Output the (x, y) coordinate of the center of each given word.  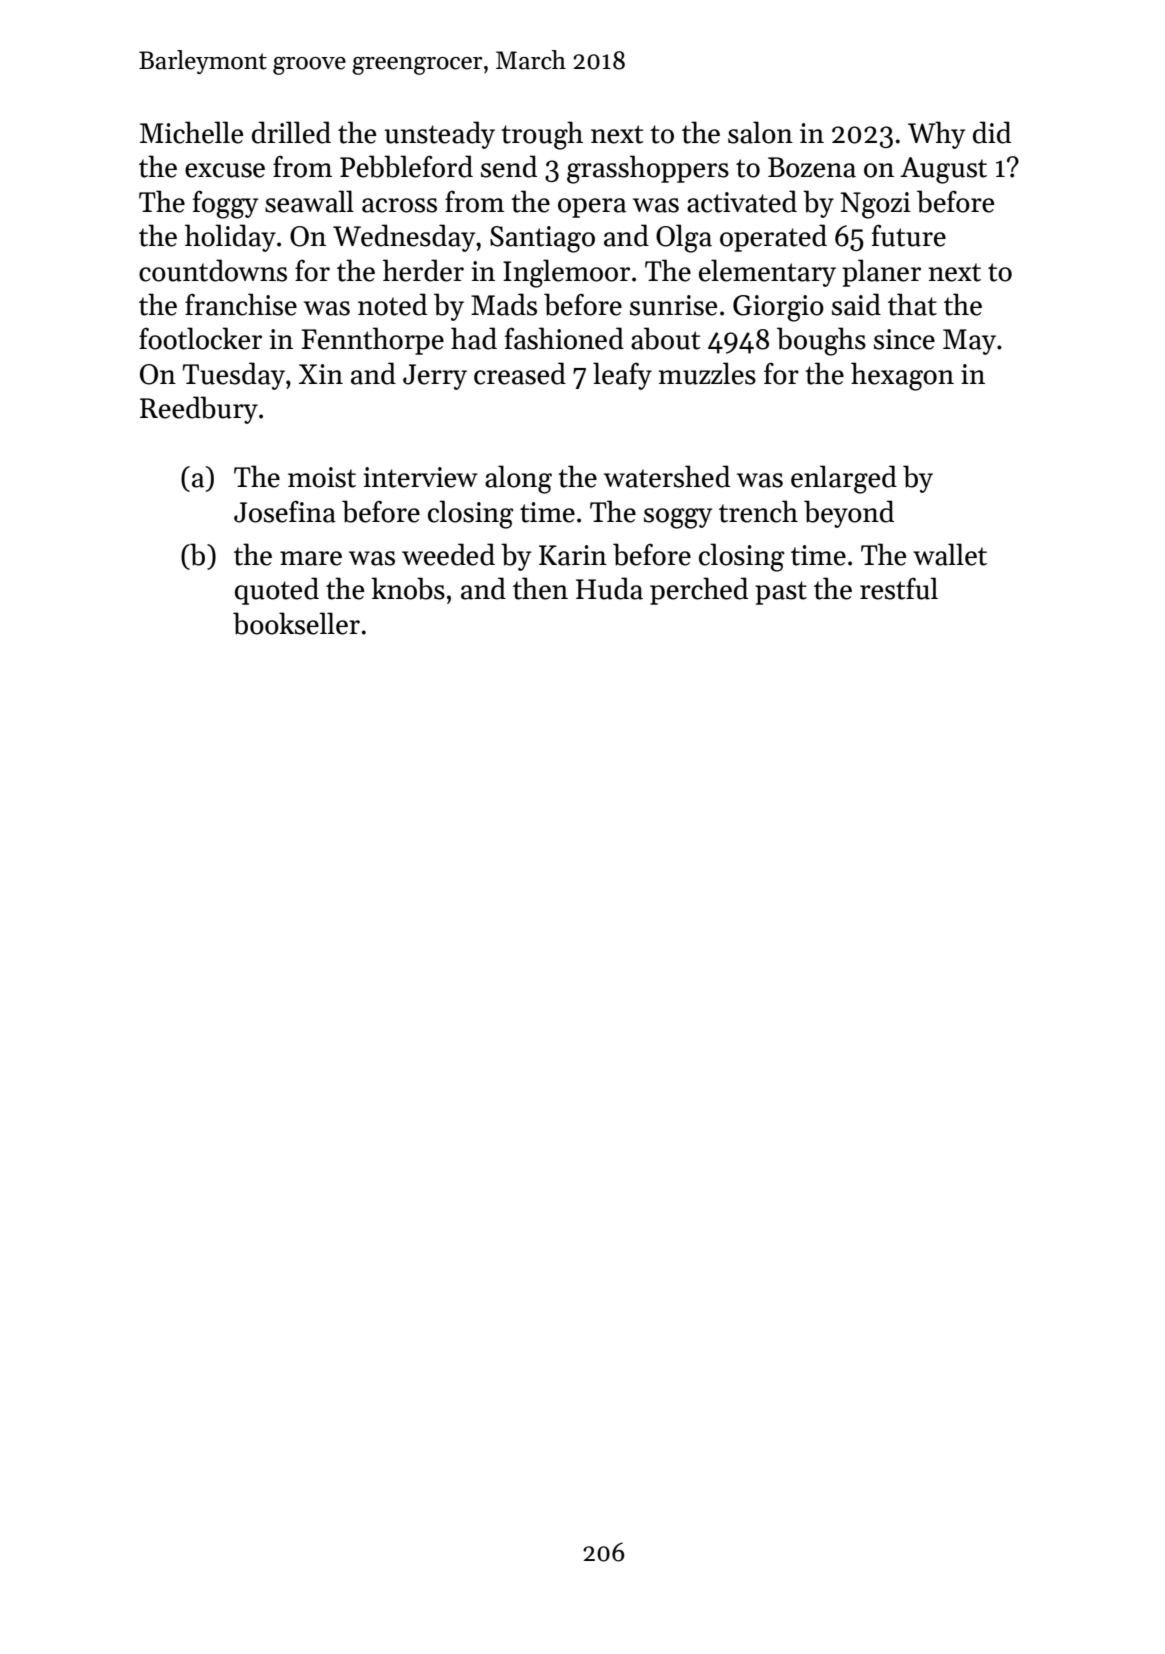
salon (760, 132)
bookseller (296, 623)
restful (899, 588)
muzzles (707, 373)
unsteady (440, 135)
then (540, 588)
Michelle (191, 132)
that (912, 304)
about (665, 338)
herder (423, 270)
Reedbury (199, 410)
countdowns (213, 270)
